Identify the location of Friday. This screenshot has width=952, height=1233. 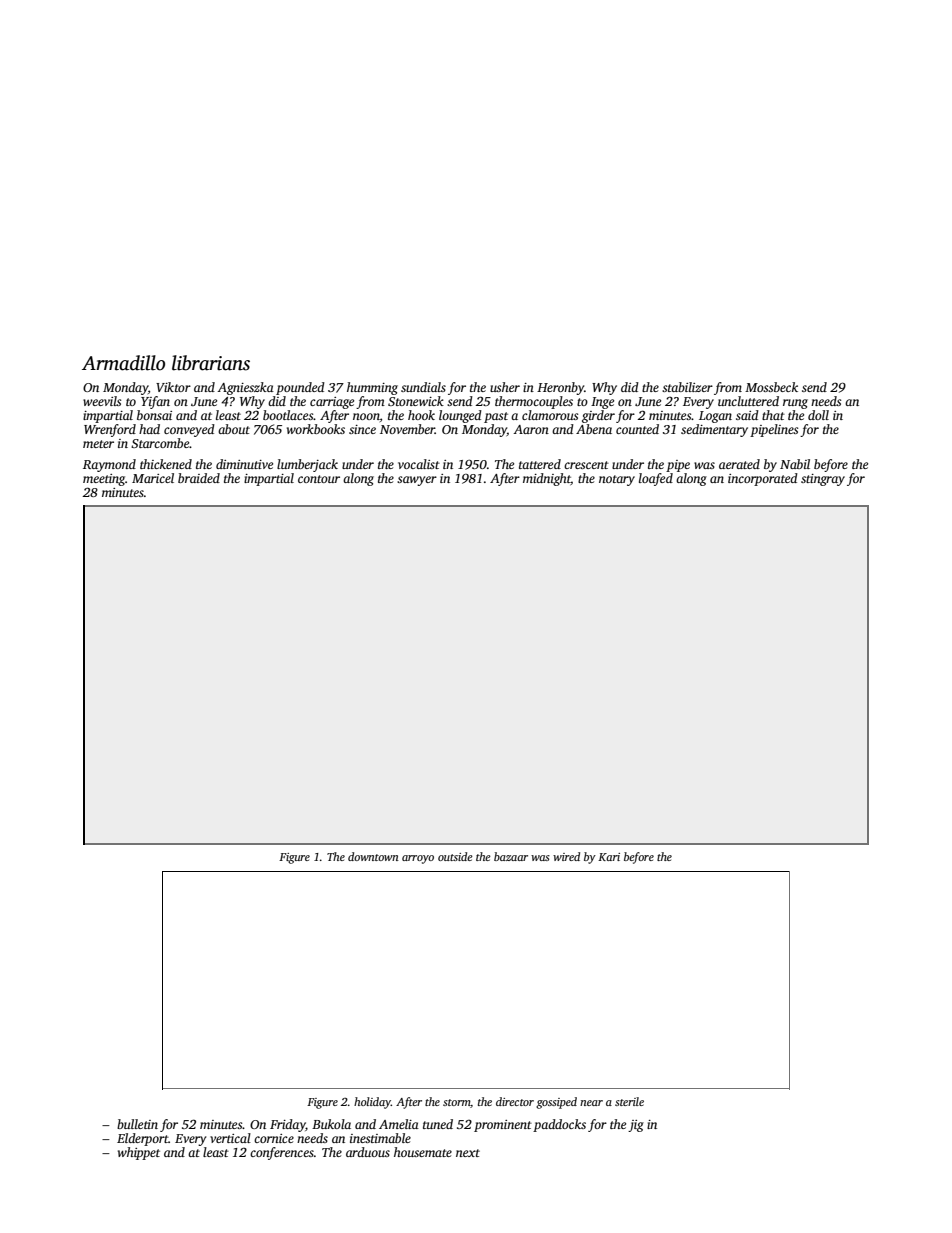
(287, 1125).
